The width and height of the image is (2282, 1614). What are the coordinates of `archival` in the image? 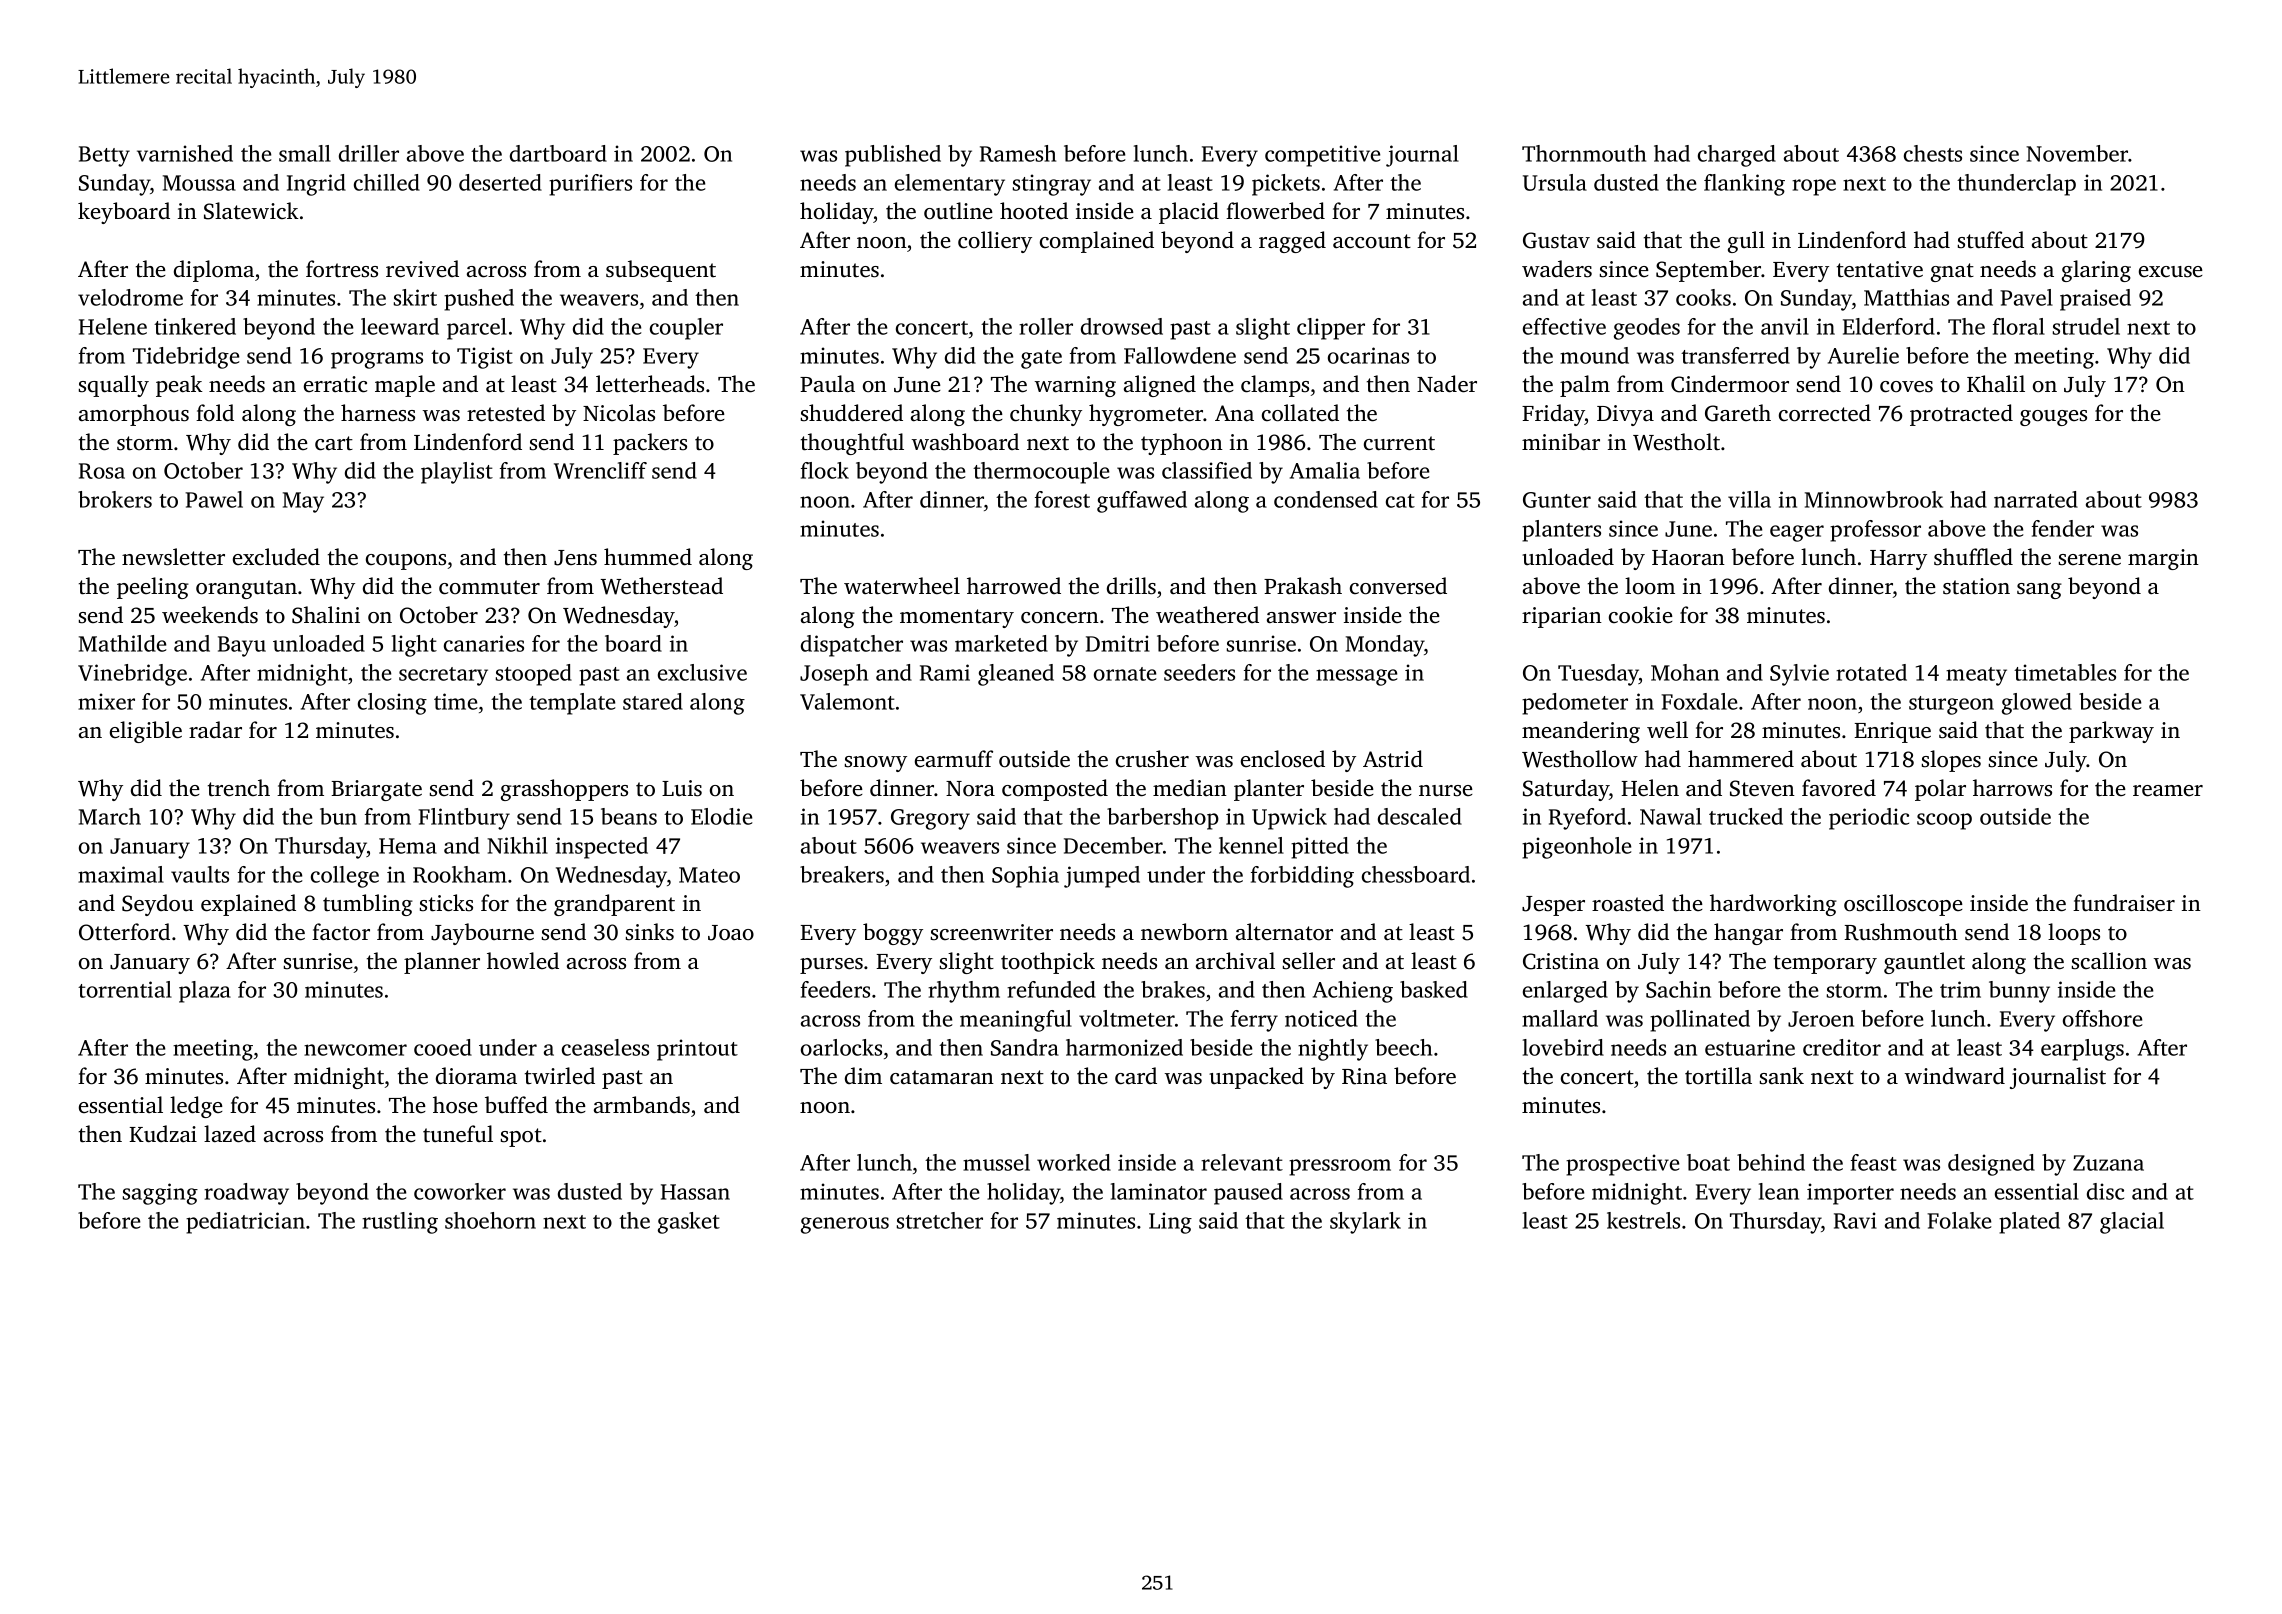 It's located at (1235, 961).
